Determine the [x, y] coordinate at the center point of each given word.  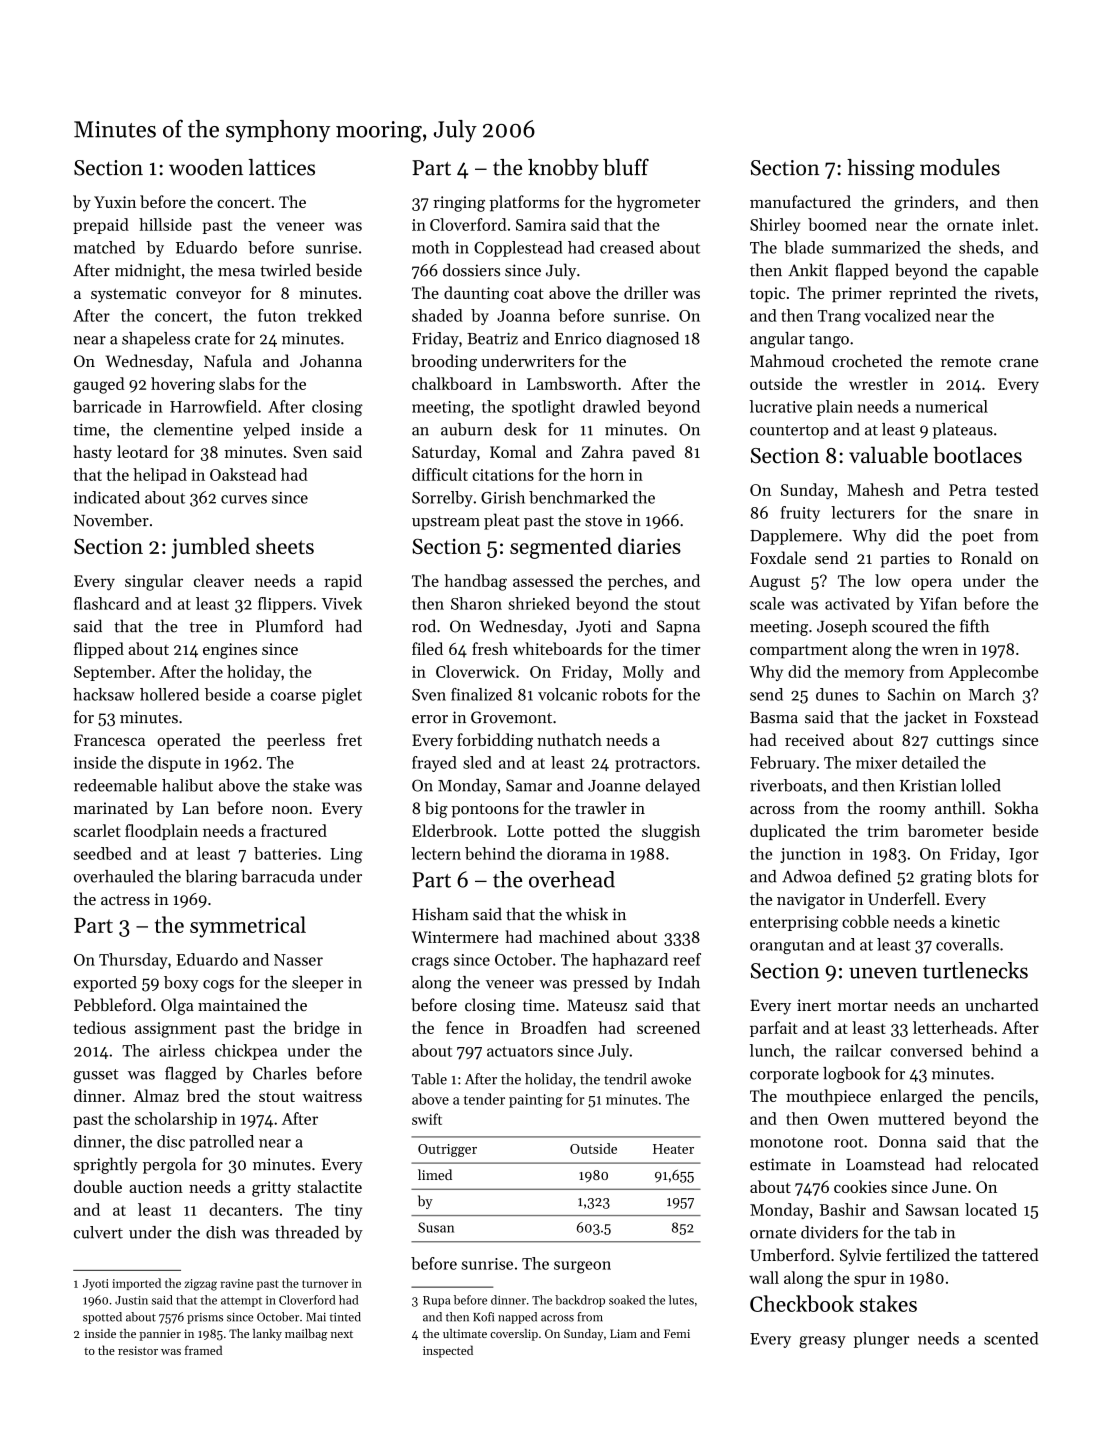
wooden [206, 167]
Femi [677, 1333]
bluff [626, 167]
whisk [587, 914]
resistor [138, 1350]
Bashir [843, 1209]
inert [814, 1005]
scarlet [97, 830]
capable [1011, 271]
